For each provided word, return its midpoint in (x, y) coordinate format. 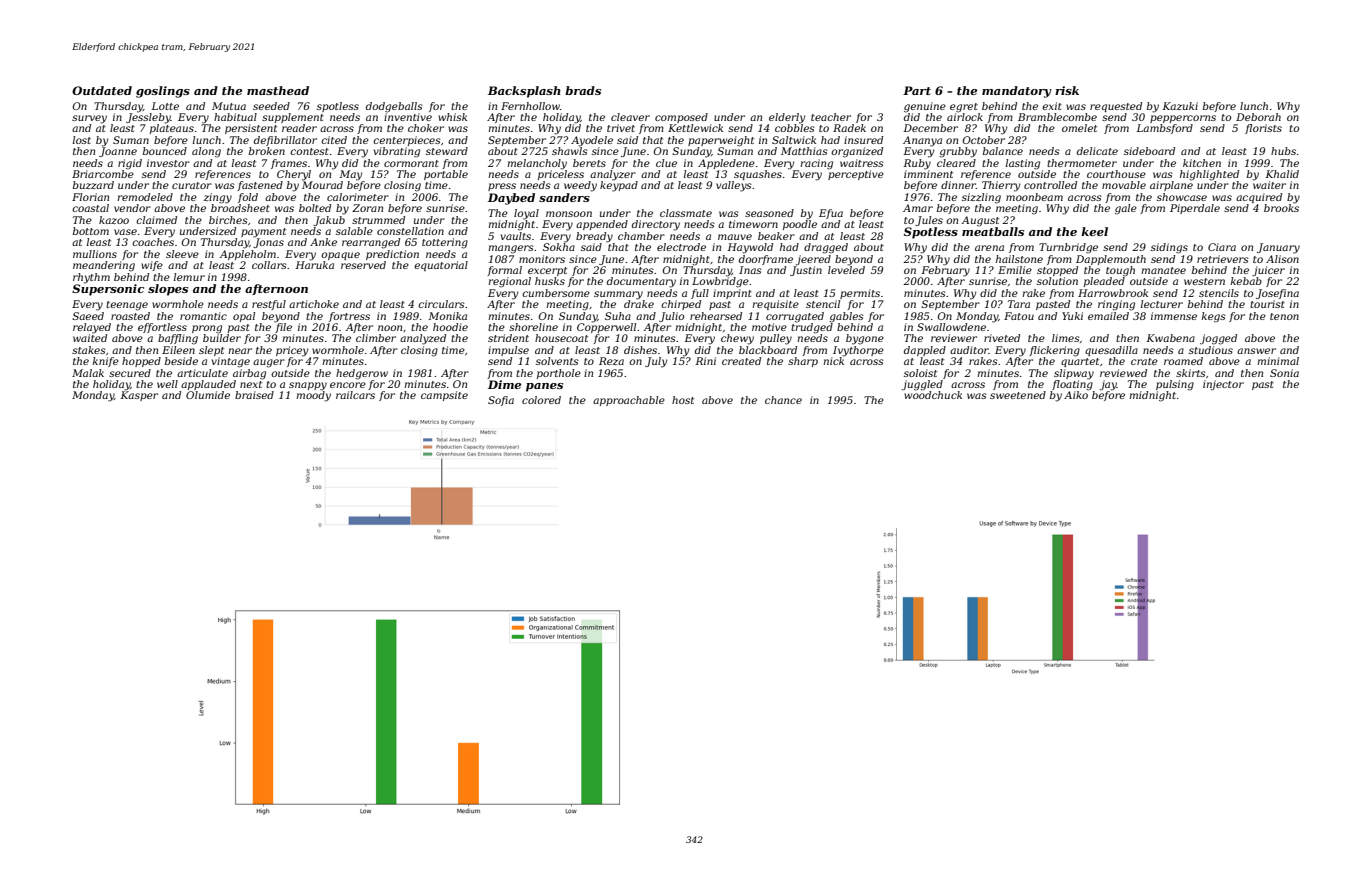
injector (1223, 385)
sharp (803, 362)
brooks (1281, 208)
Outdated (102, 90)
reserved (363, 265)
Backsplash (524, 92)
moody (313, 396)
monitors (542, 259)
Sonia (1284, 373)
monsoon (569, 214)
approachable (629, 401)
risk (1067, 90)
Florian (90, 197)
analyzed (423, 339)
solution (1057, 281)
